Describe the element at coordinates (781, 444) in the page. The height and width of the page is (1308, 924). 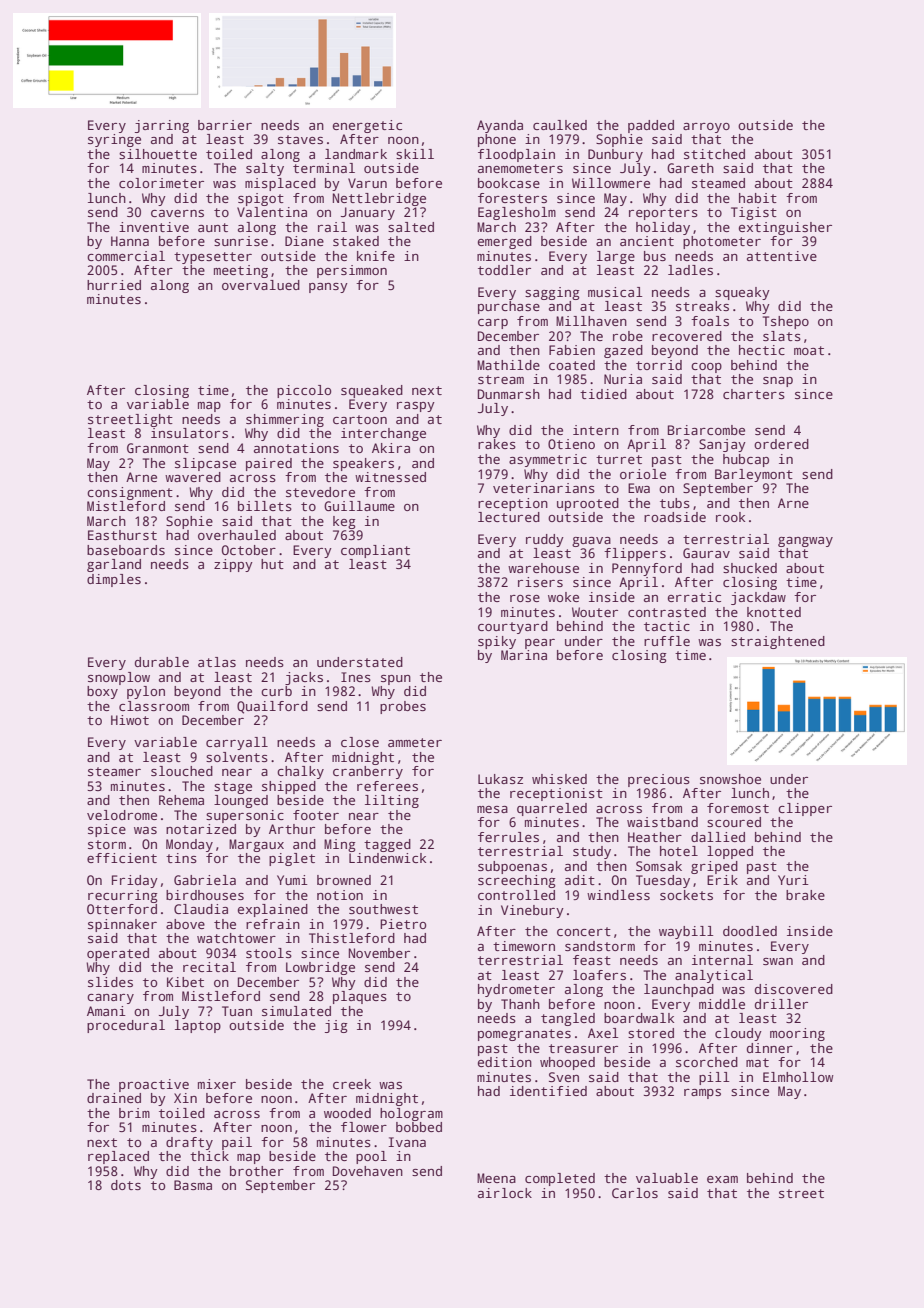
I see `ordered` at that location.
